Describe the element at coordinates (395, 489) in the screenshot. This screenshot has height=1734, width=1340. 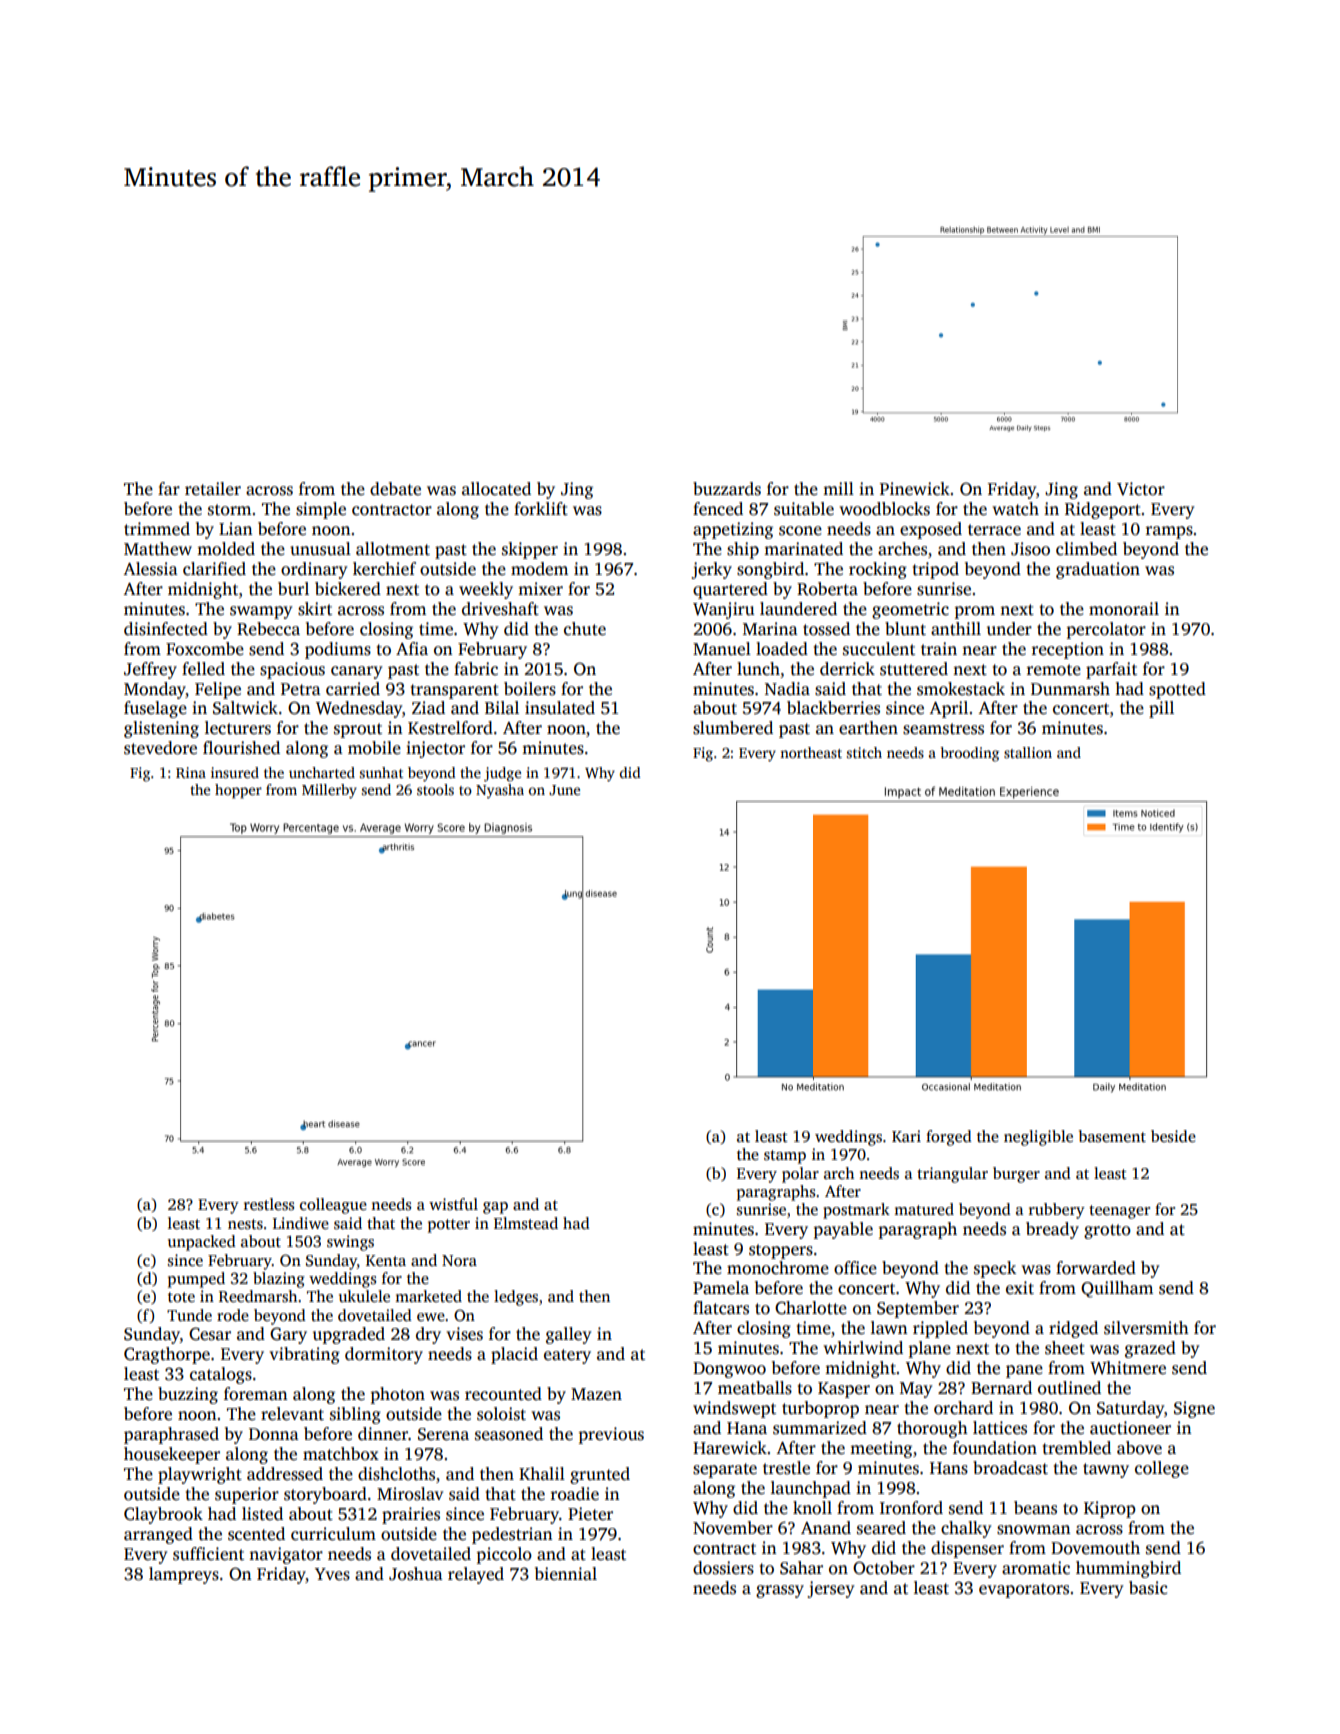
I see `debate` at that location.
